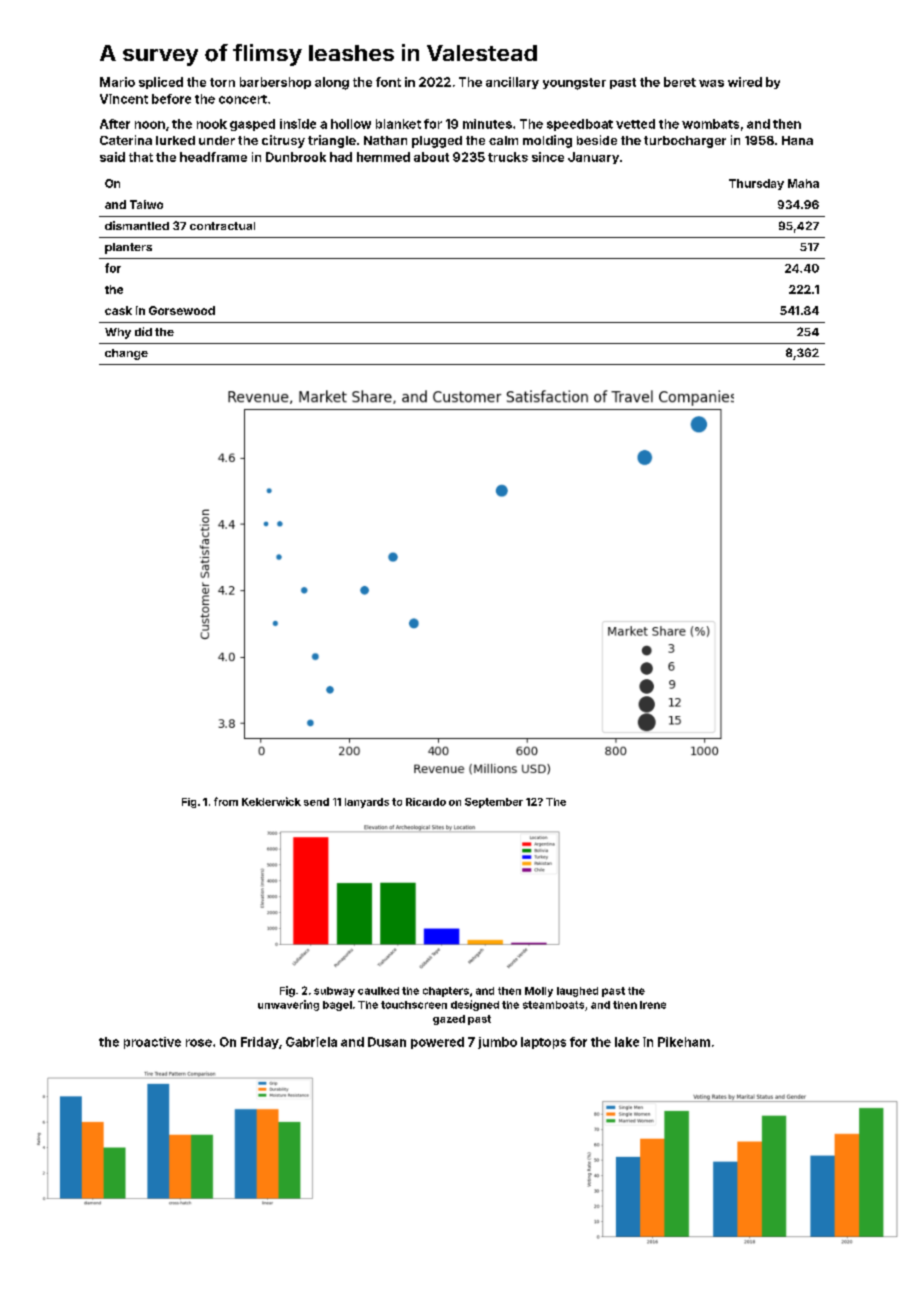 This screenshot has height=1308, width=924. Describe the element at coordinates (685, 142) in the screenshot. I see `turbocharger` at that location.
